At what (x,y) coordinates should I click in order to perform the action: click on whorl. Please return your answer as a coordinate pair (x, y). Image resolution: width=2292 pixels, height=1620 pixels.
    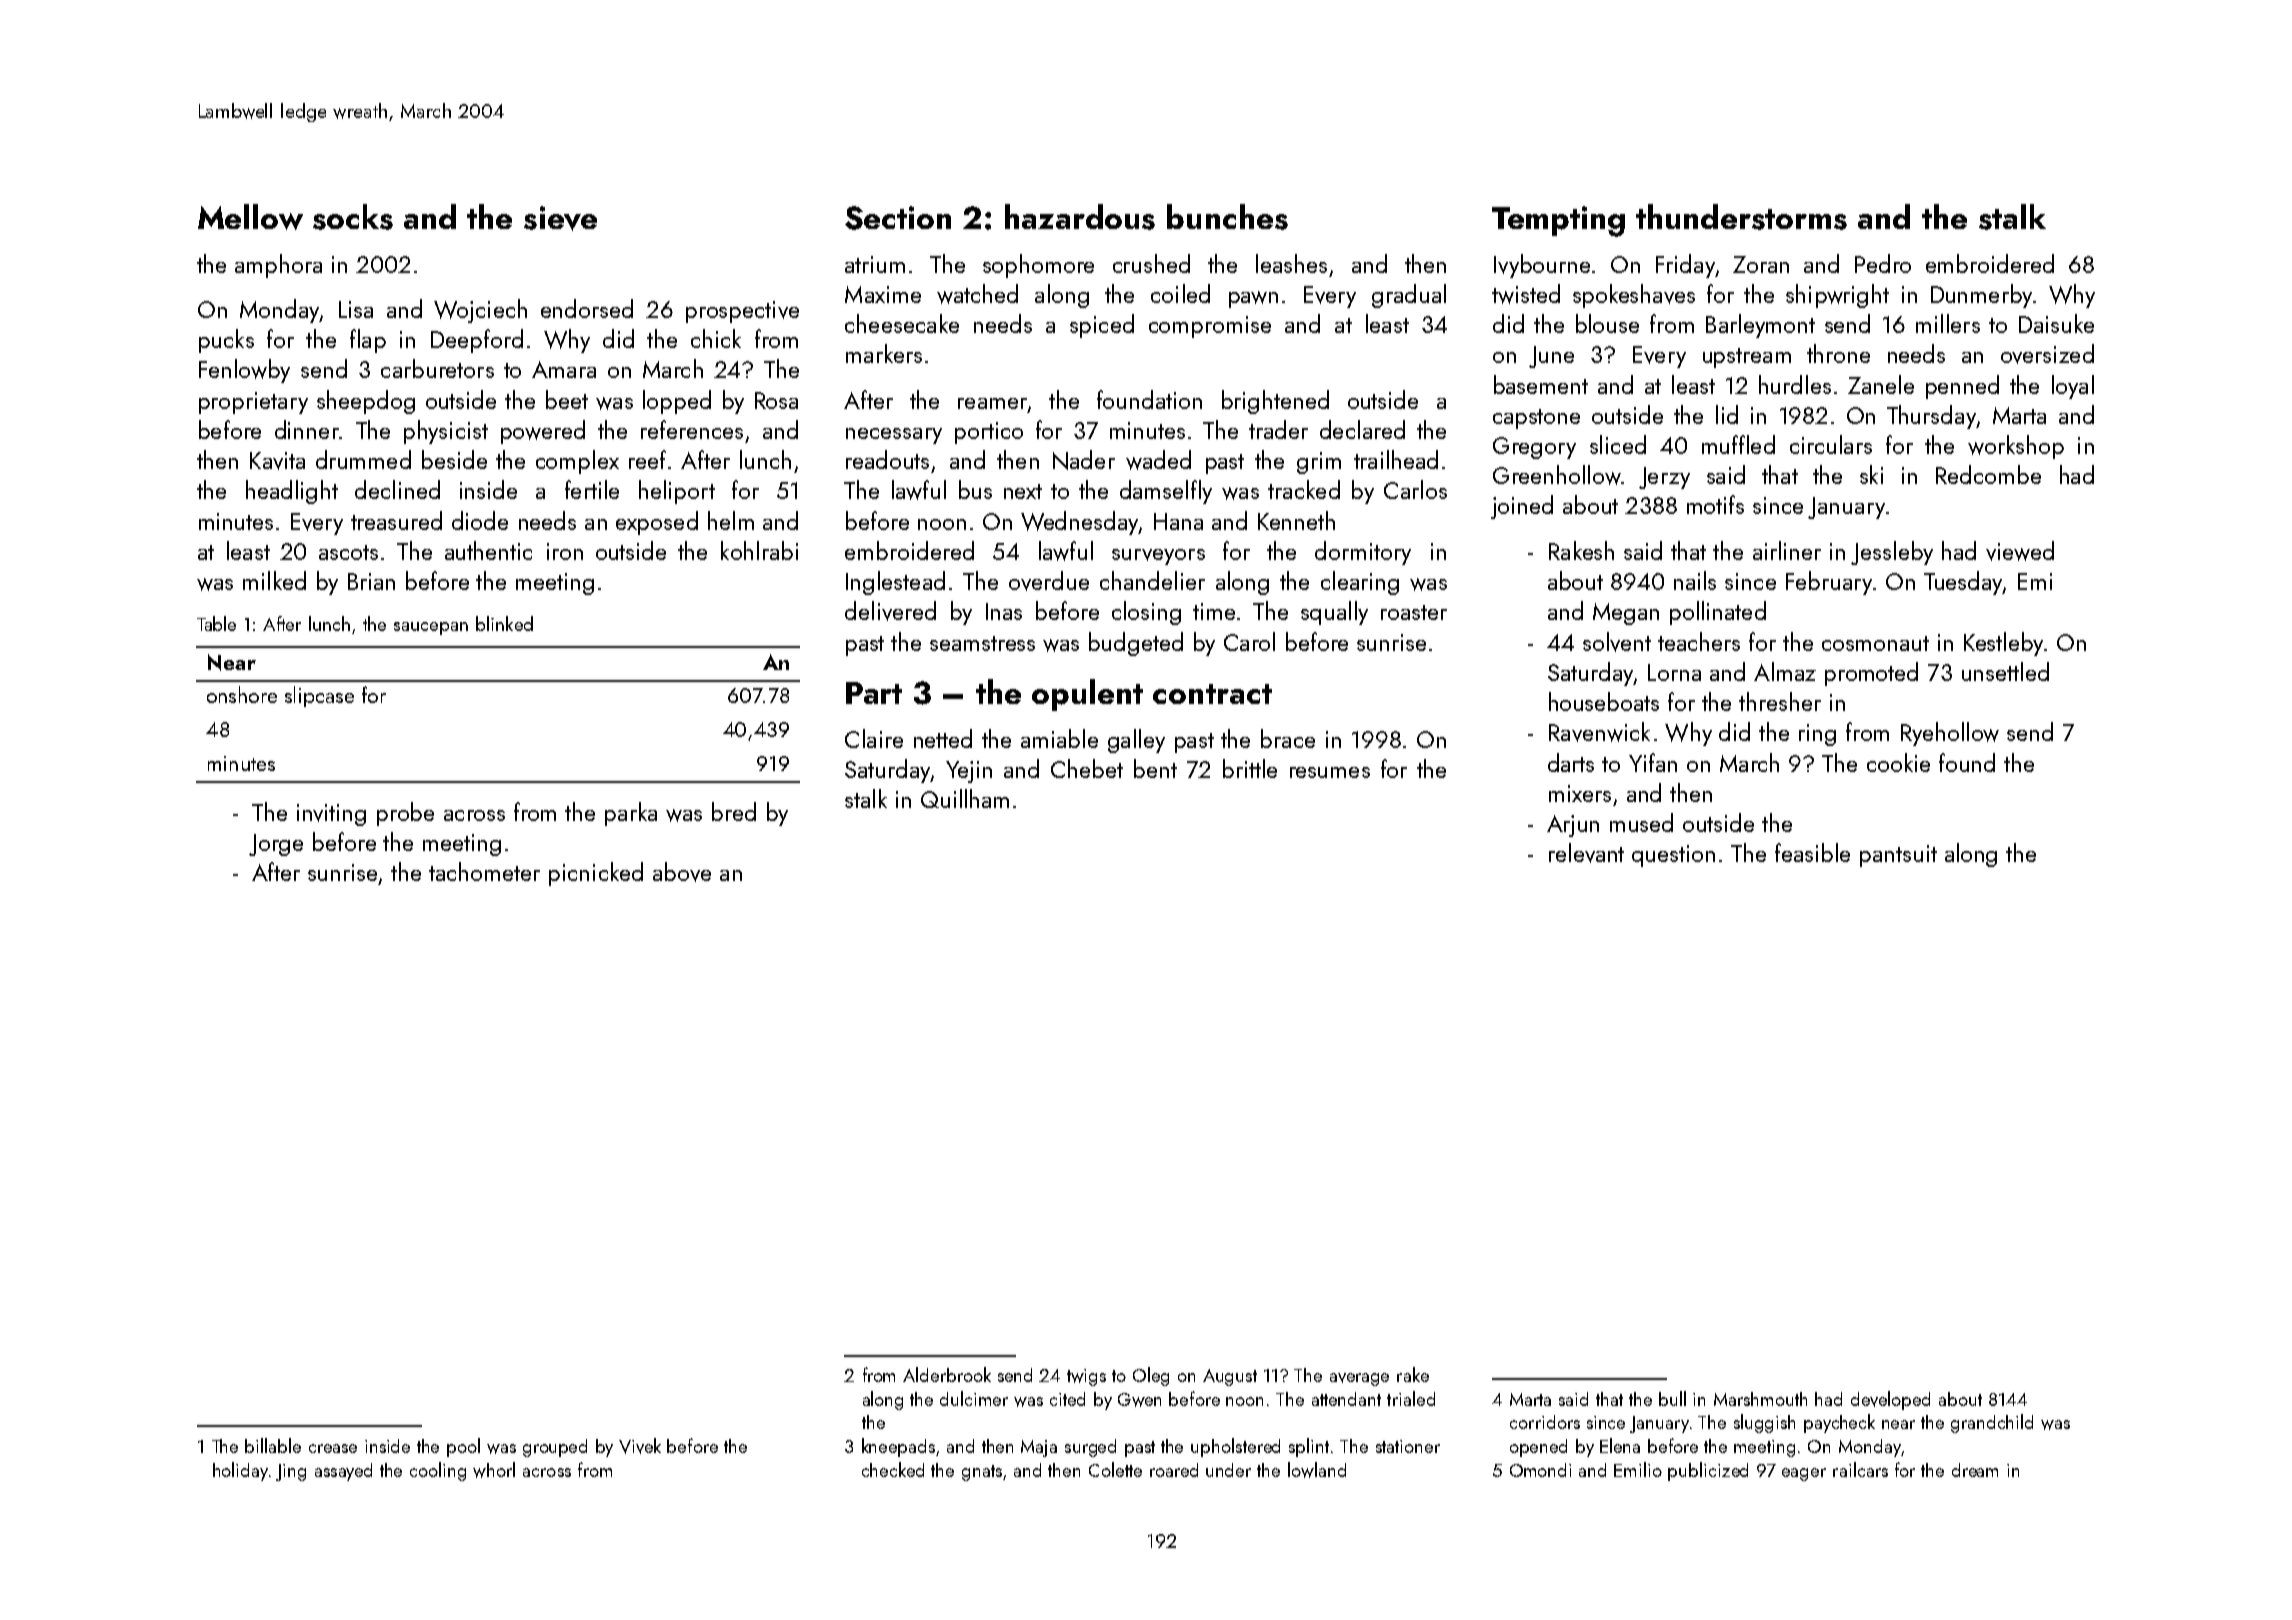
    Looking at the image, I should click on (494, 1470).
